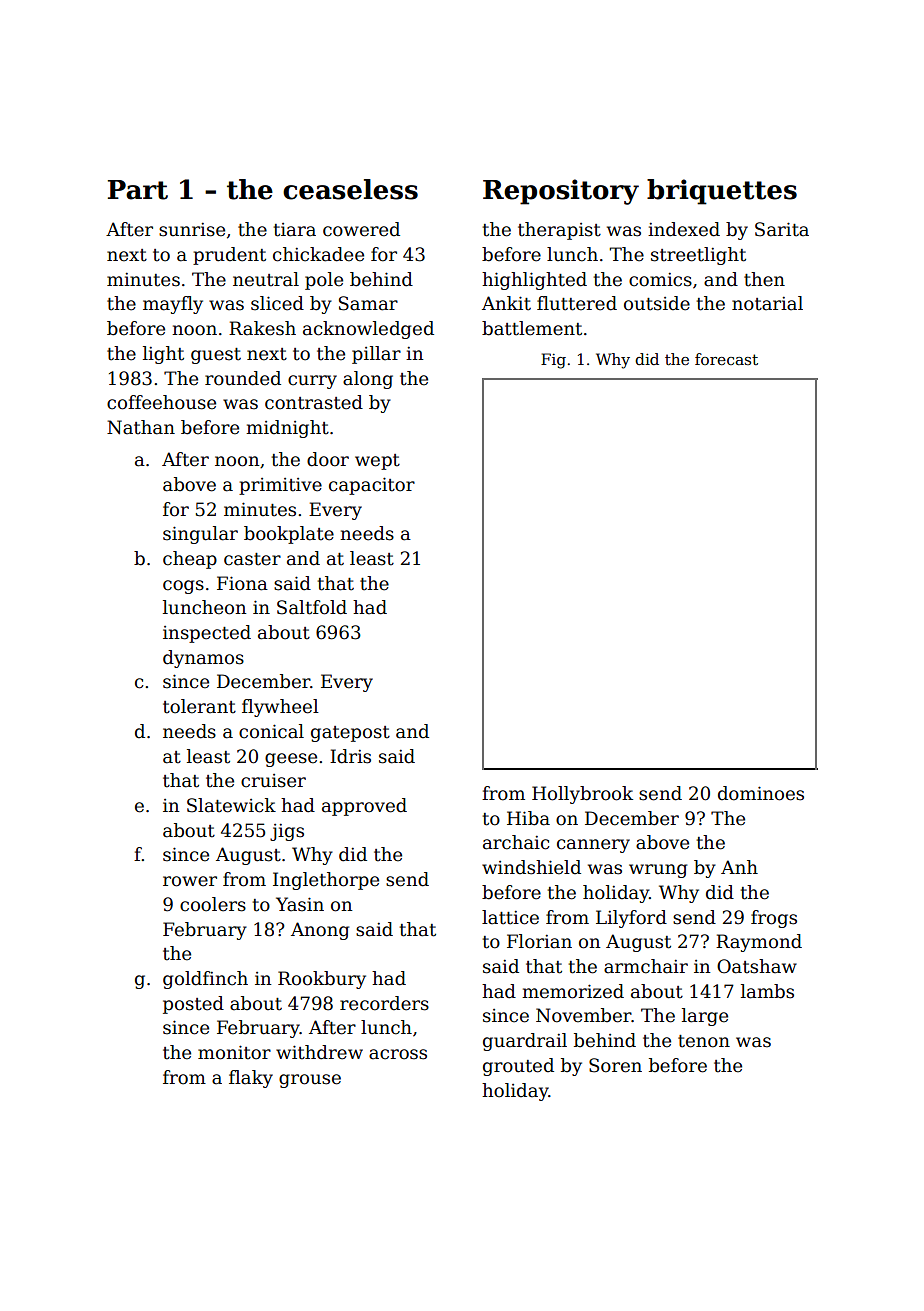  What do you see at coordinates (322, 980) in the image?
I see `Rookbury` at bounding box center [322, 980].
